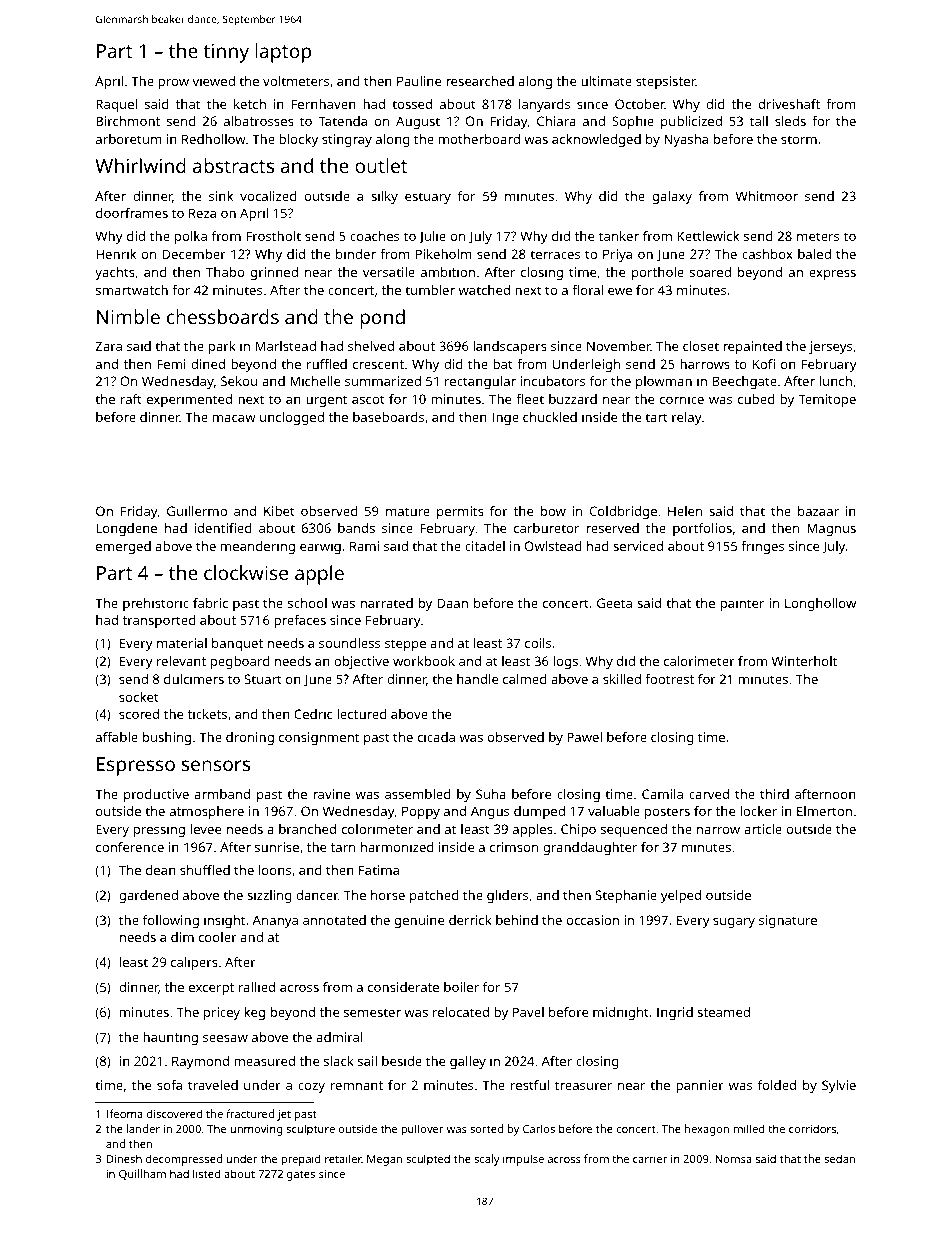 This page has height=1233, width=952. I want to click on listed, so click(206, 1173).
